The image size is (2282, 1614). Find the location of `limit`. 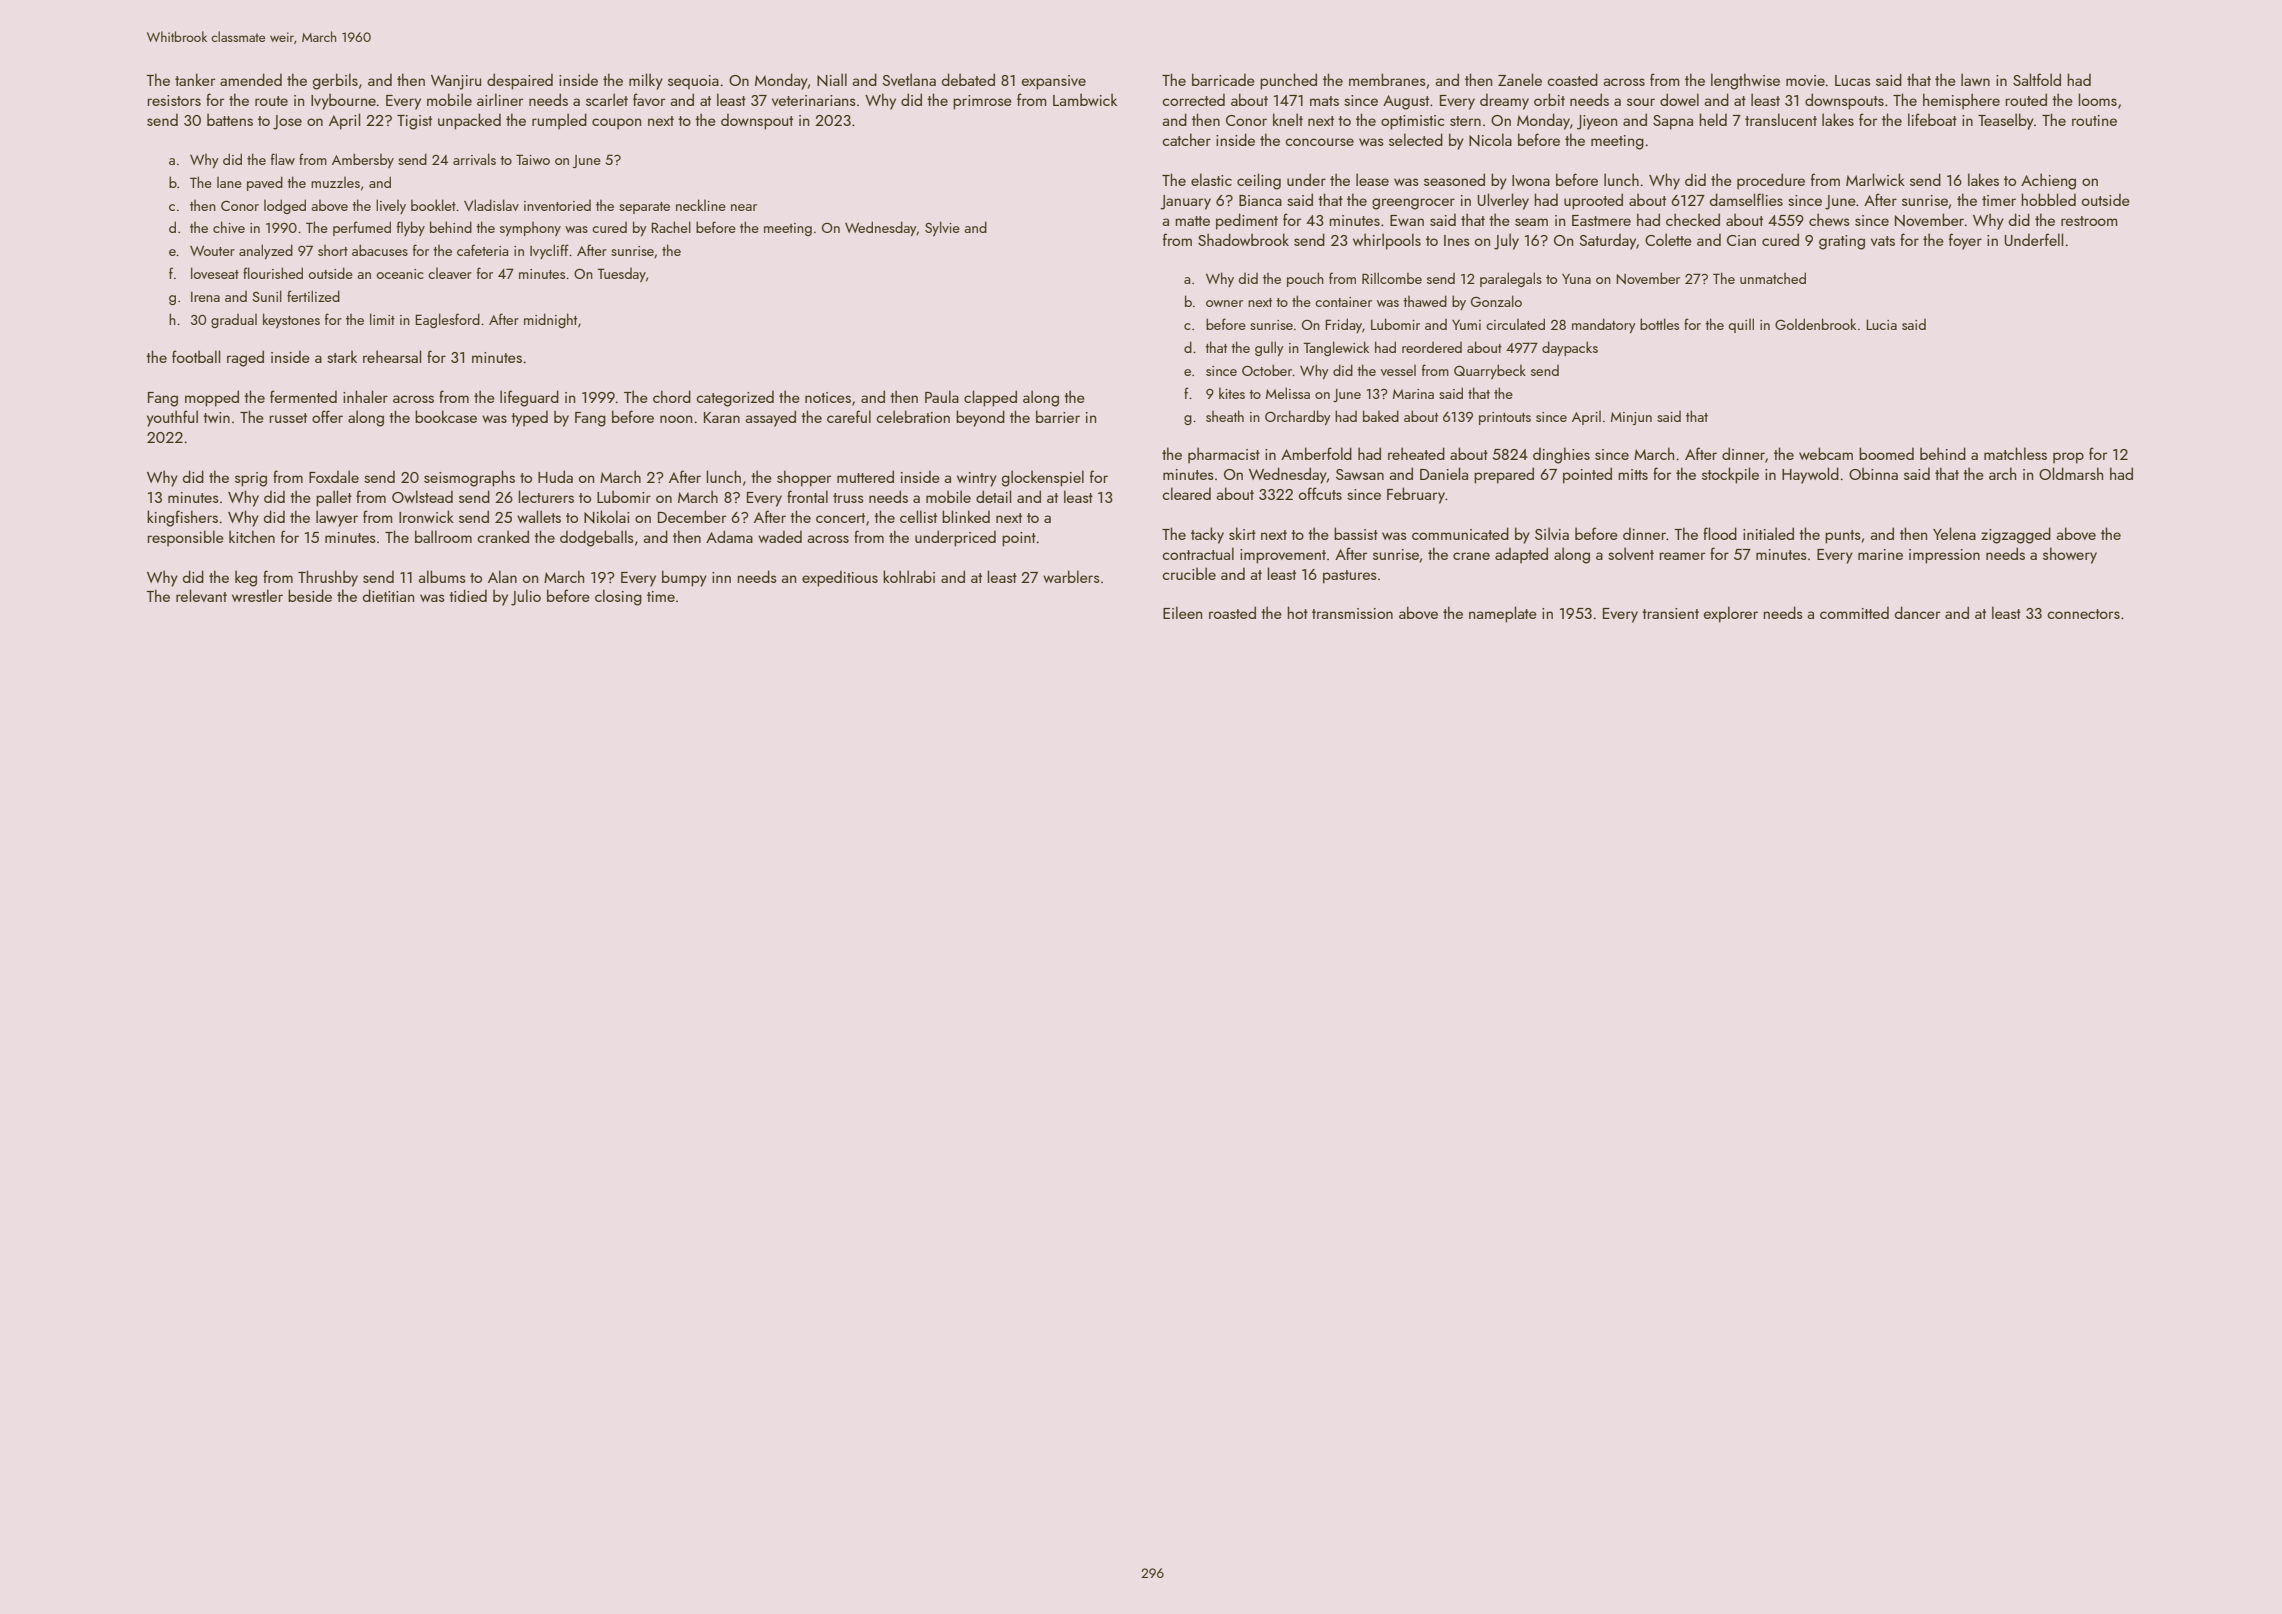

limit is located at coordinates (382, 319).
